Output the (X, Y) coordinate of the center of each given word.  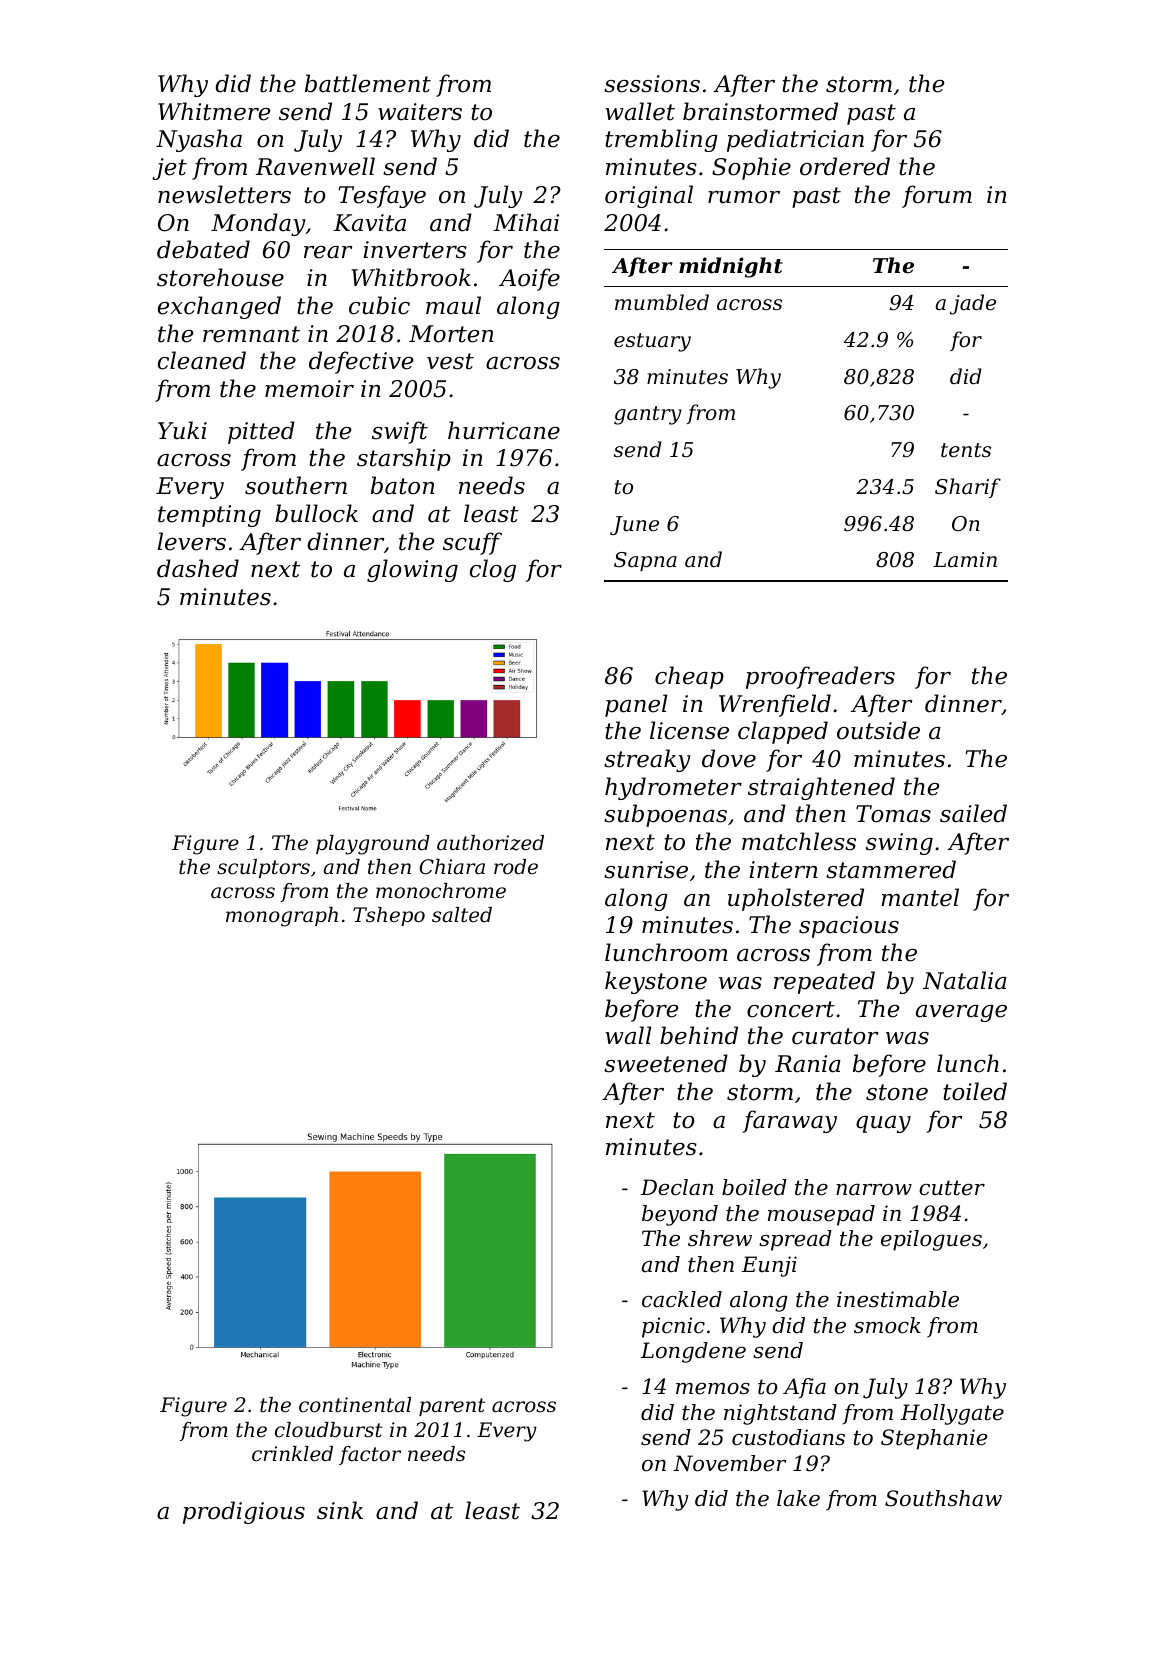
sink (340, 1510)
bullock (316, 513)
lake (798, 1498)
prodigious (244, 1512)
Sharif (968, 488)
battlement (368, 83)
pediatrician (795, 140)
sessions (652, 84)
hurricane (504, 430)
